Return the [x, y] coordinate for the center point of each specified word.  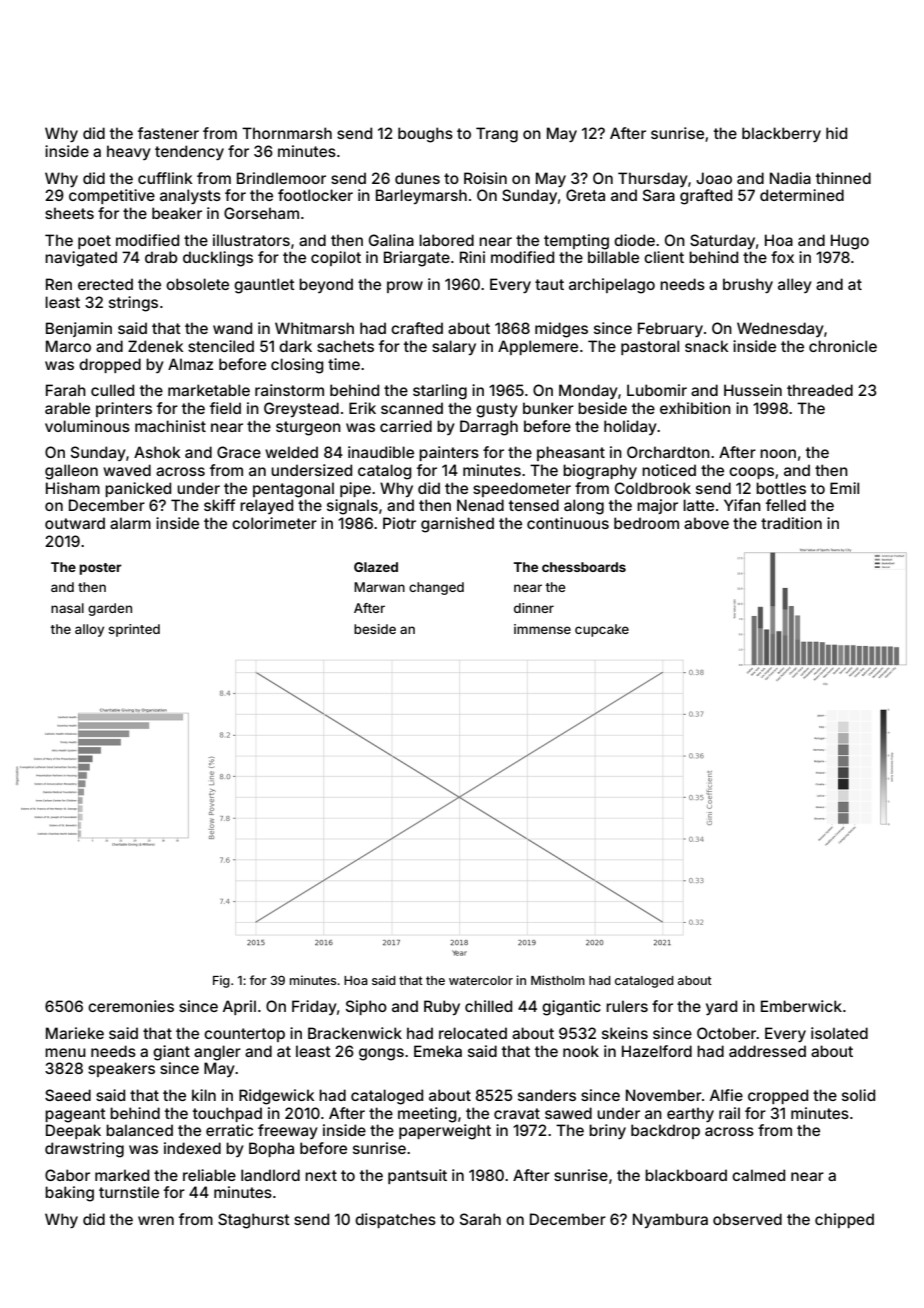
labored [446, 240]
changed [436, 588]
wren [156, 1220]
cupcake [602, 630]
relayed [266, 506]
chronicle [843, 346]
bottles [781, 488]
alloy [89, 630]
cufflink [165, 178]
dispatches [395, 1220]
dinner [534, 608]
